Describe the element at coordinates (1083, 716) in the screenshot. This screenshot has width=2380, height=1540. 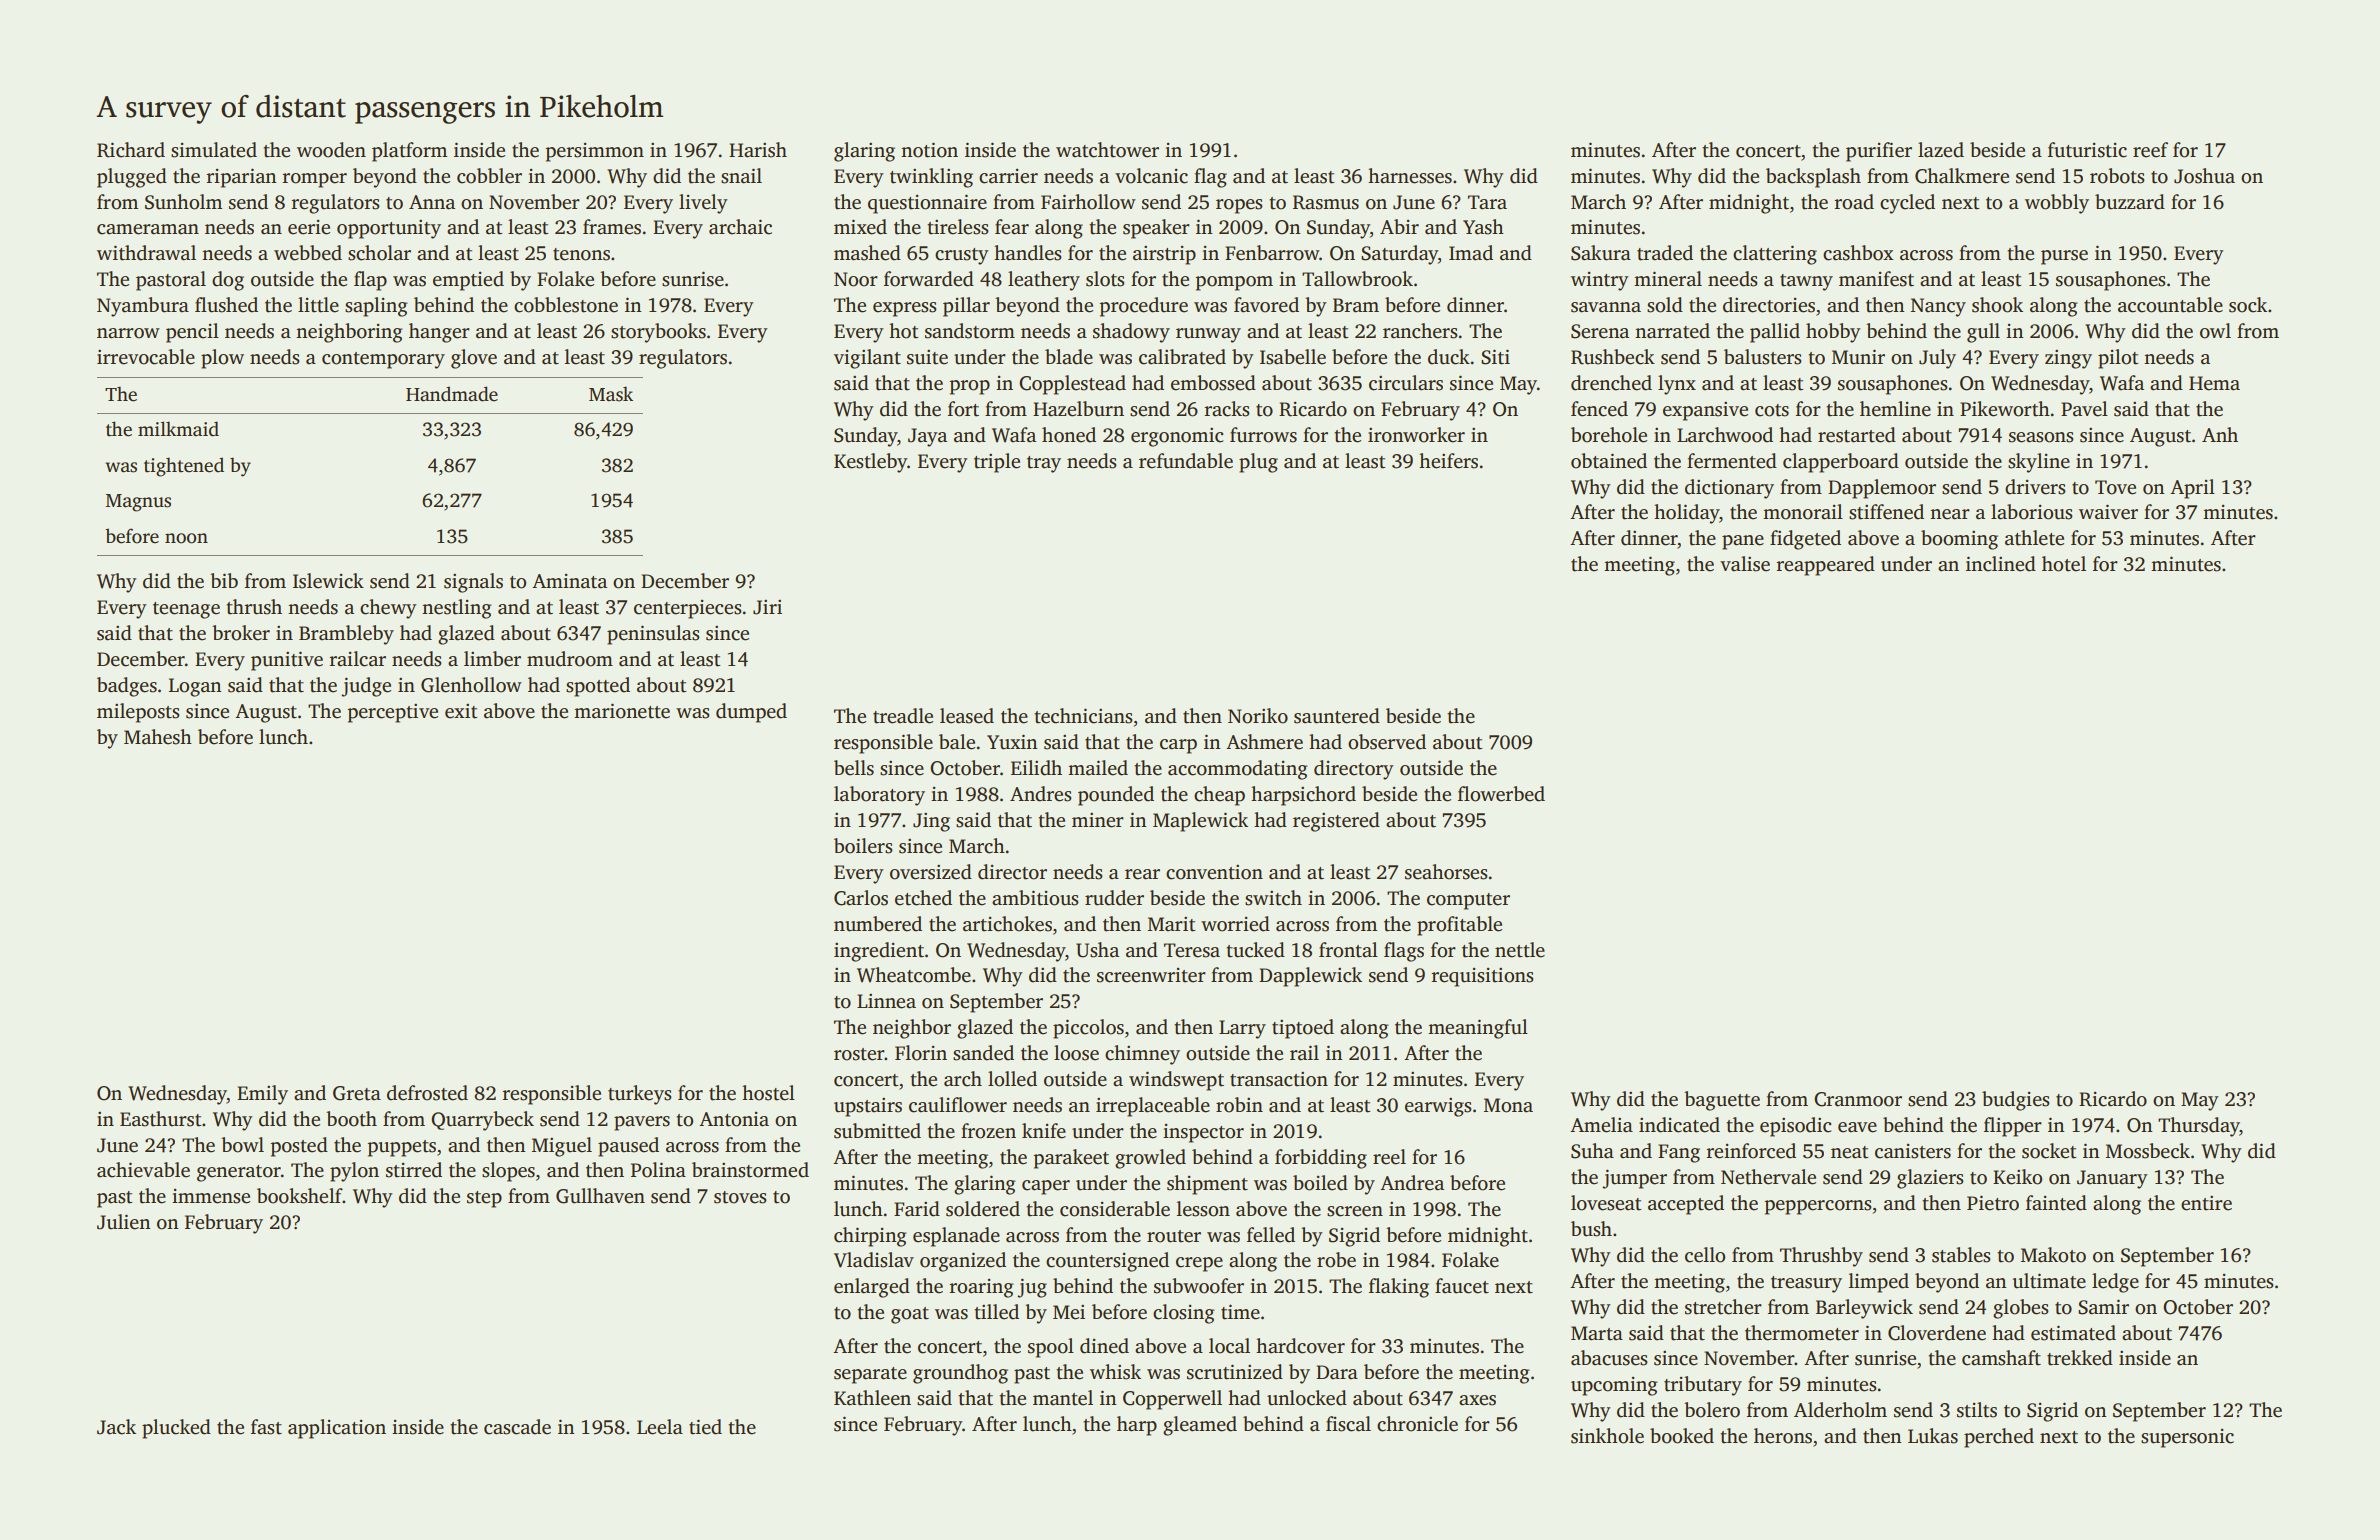
I see `technicians` at that location.
